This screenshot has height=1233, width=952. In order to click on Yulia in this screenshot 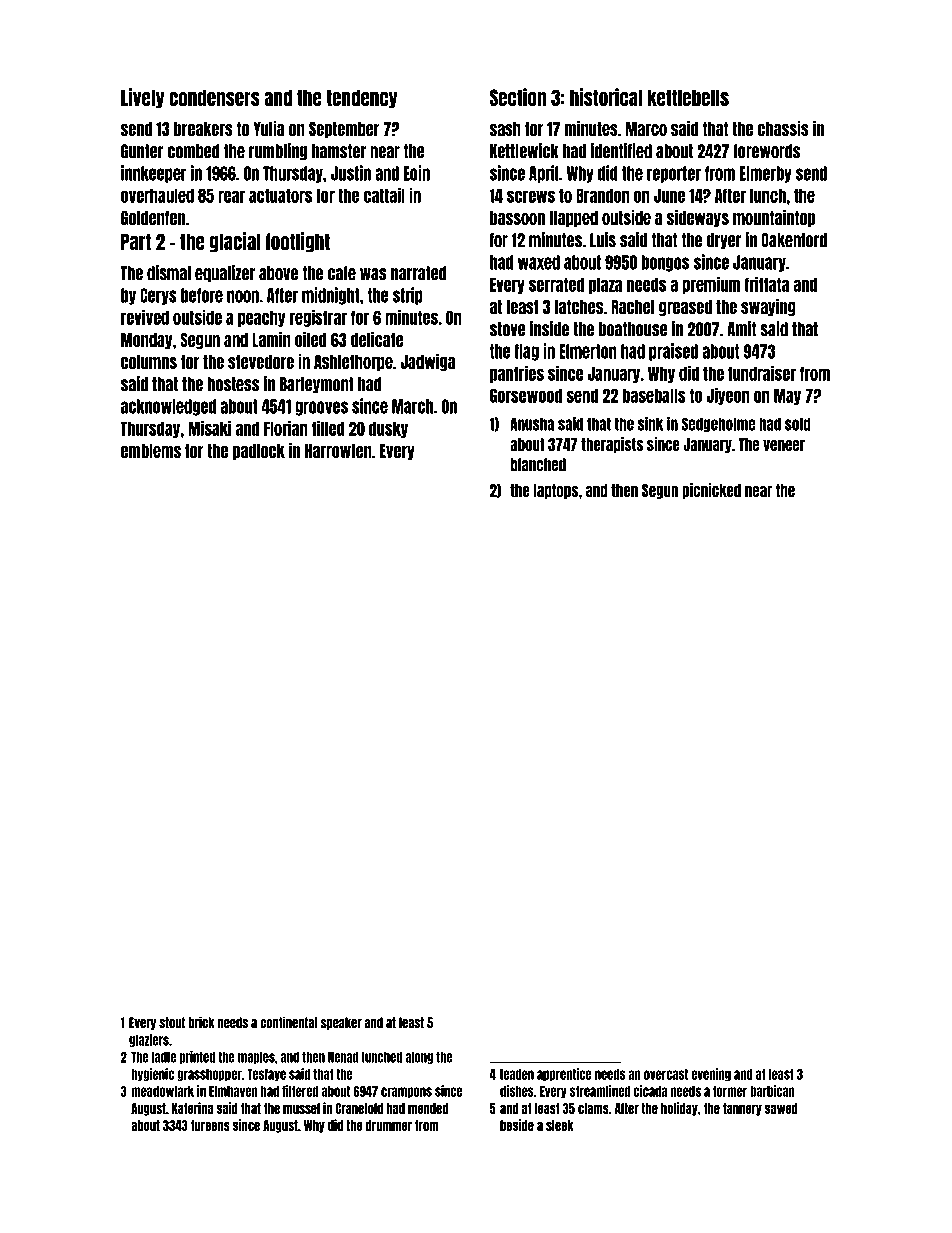, I will do `click(268, 128)`.
